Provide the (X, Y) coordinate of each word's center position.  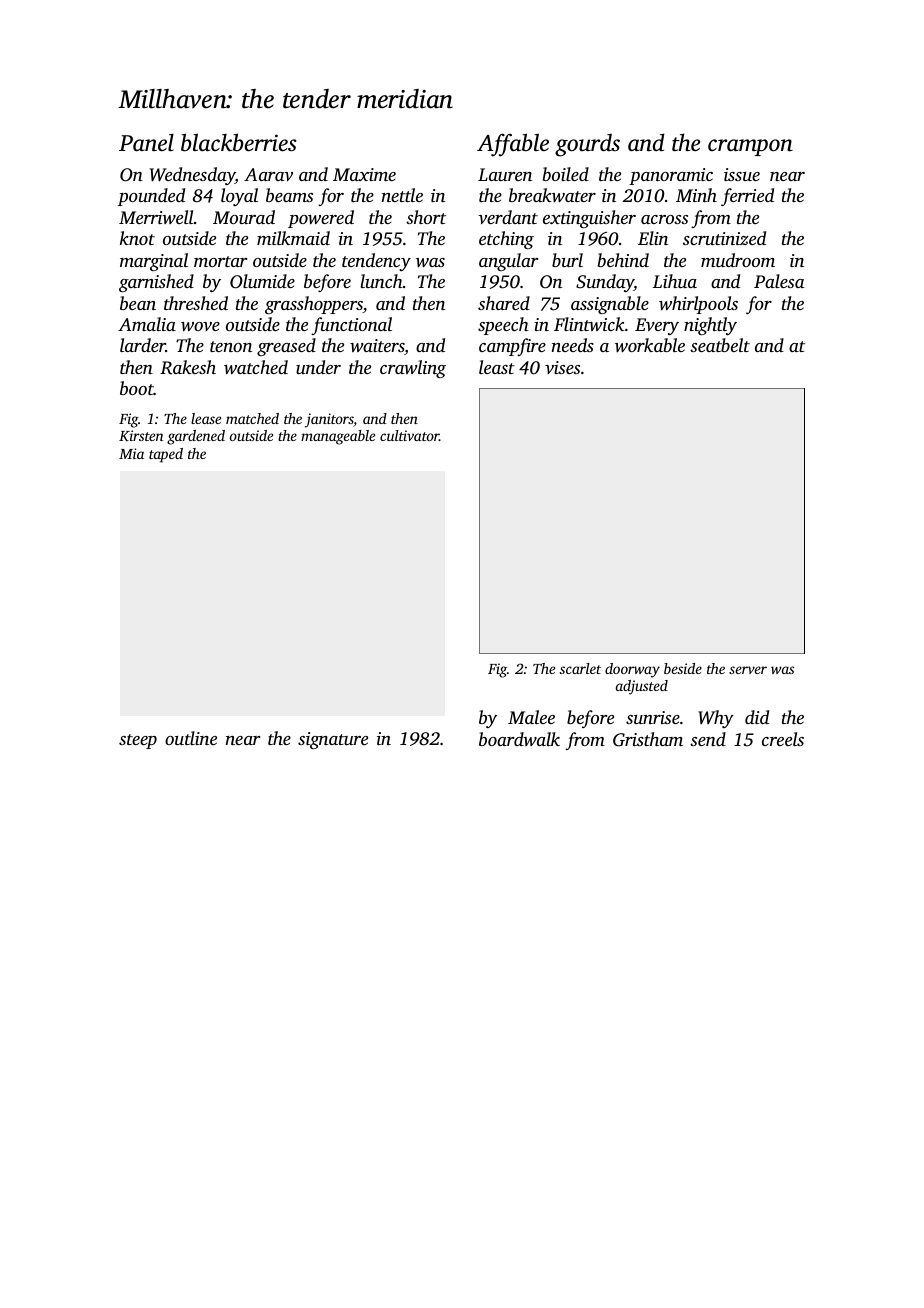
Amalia (147, 324)
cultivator (409, 435)
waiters (377, 347)
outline (191, 738)
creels (783, 739)
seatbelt (720, 345)
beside (683, 668)
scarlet (580, 668)
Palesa (779, 281)
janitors (329, 420)
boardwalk (519, 739)
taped (166, 455)
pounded (151, 197)
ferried (747, 197)
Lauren (505, 174)
